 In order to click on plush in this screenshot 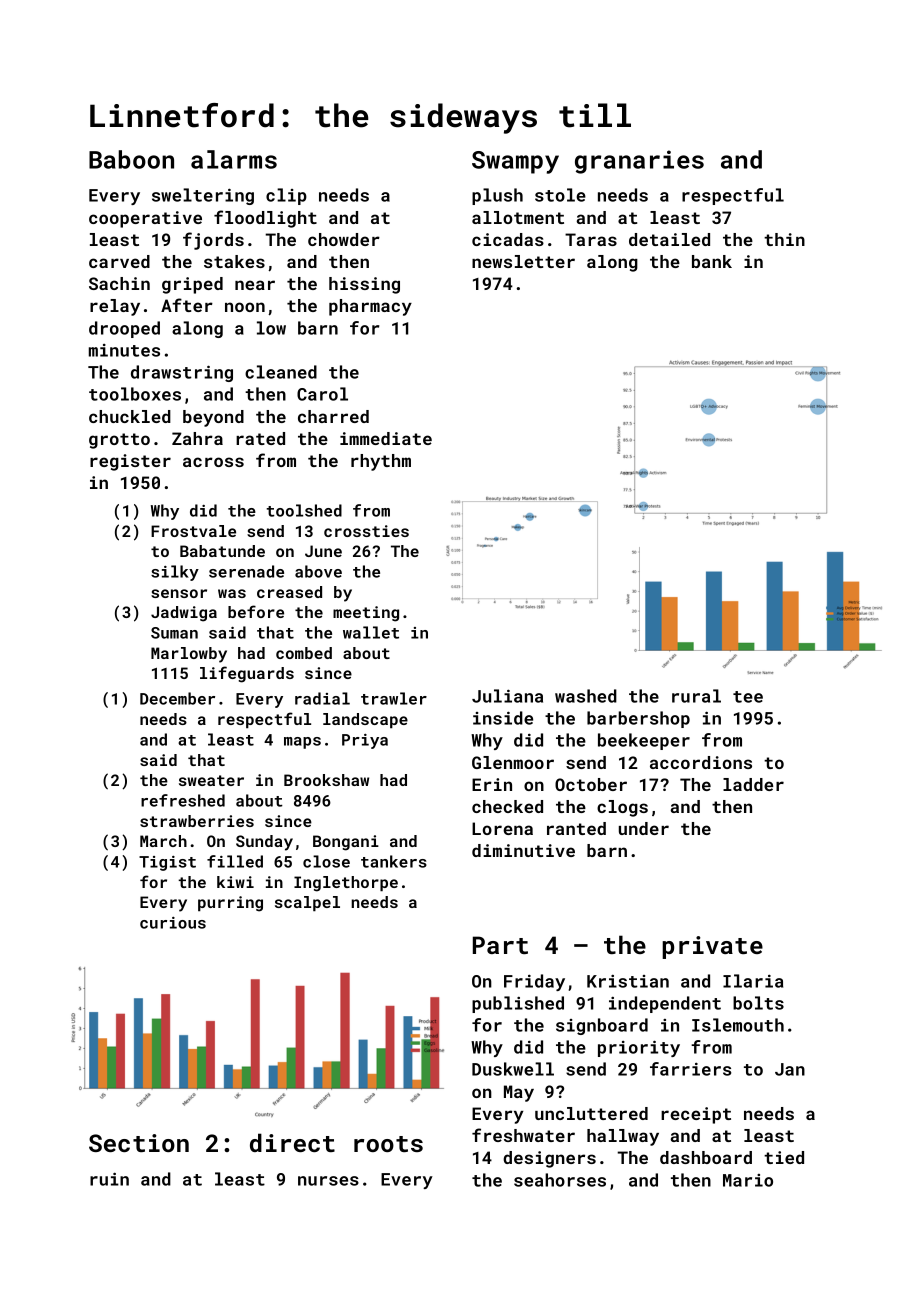, I will do `click(497, 196)`.
